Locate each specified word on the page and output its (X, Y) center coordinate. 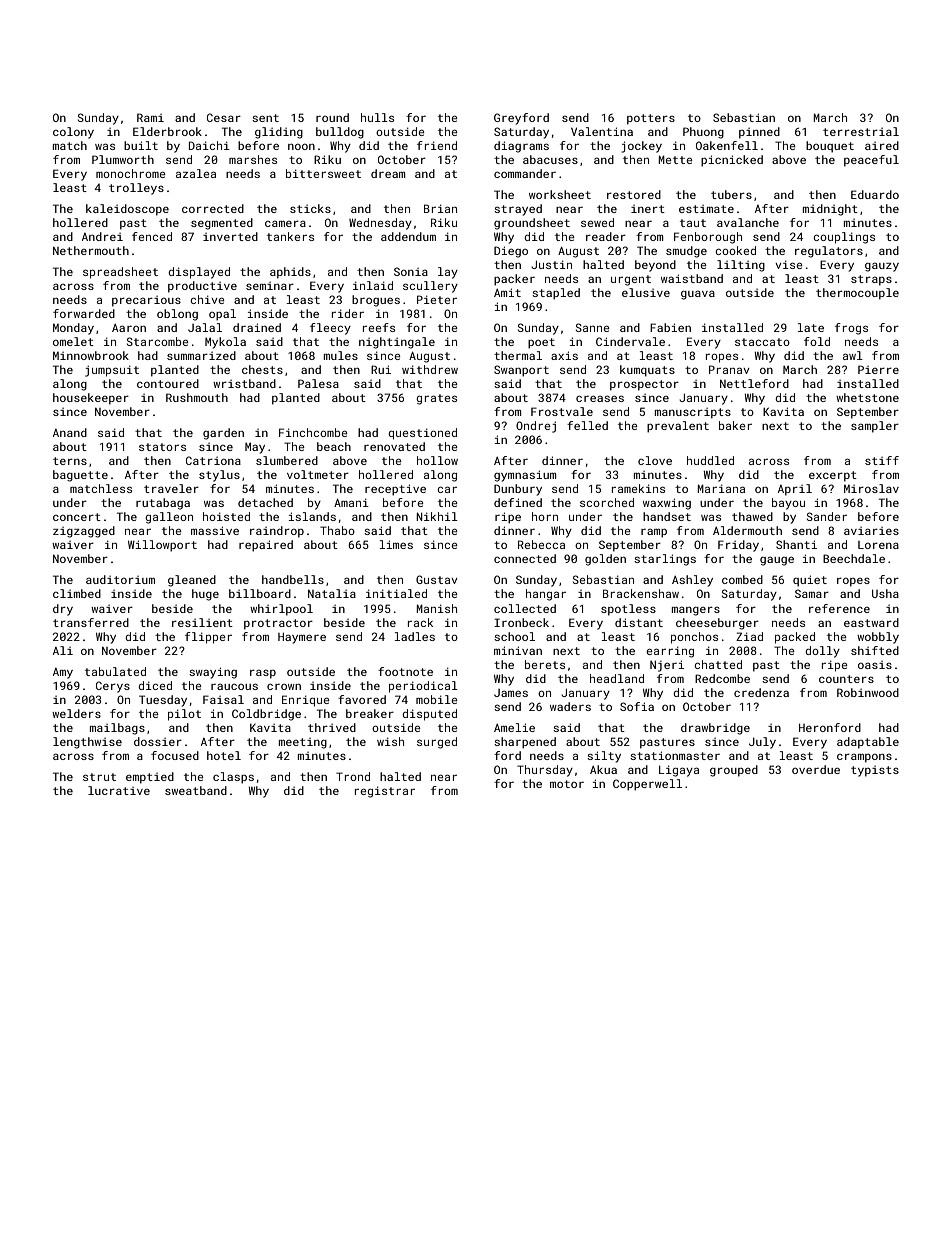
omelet (73, 341)
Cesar (224, 117)
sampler (875, 427)
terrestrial (861, 131)
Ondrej (536, 427)
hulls (377, 117)
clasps (233, 778)
